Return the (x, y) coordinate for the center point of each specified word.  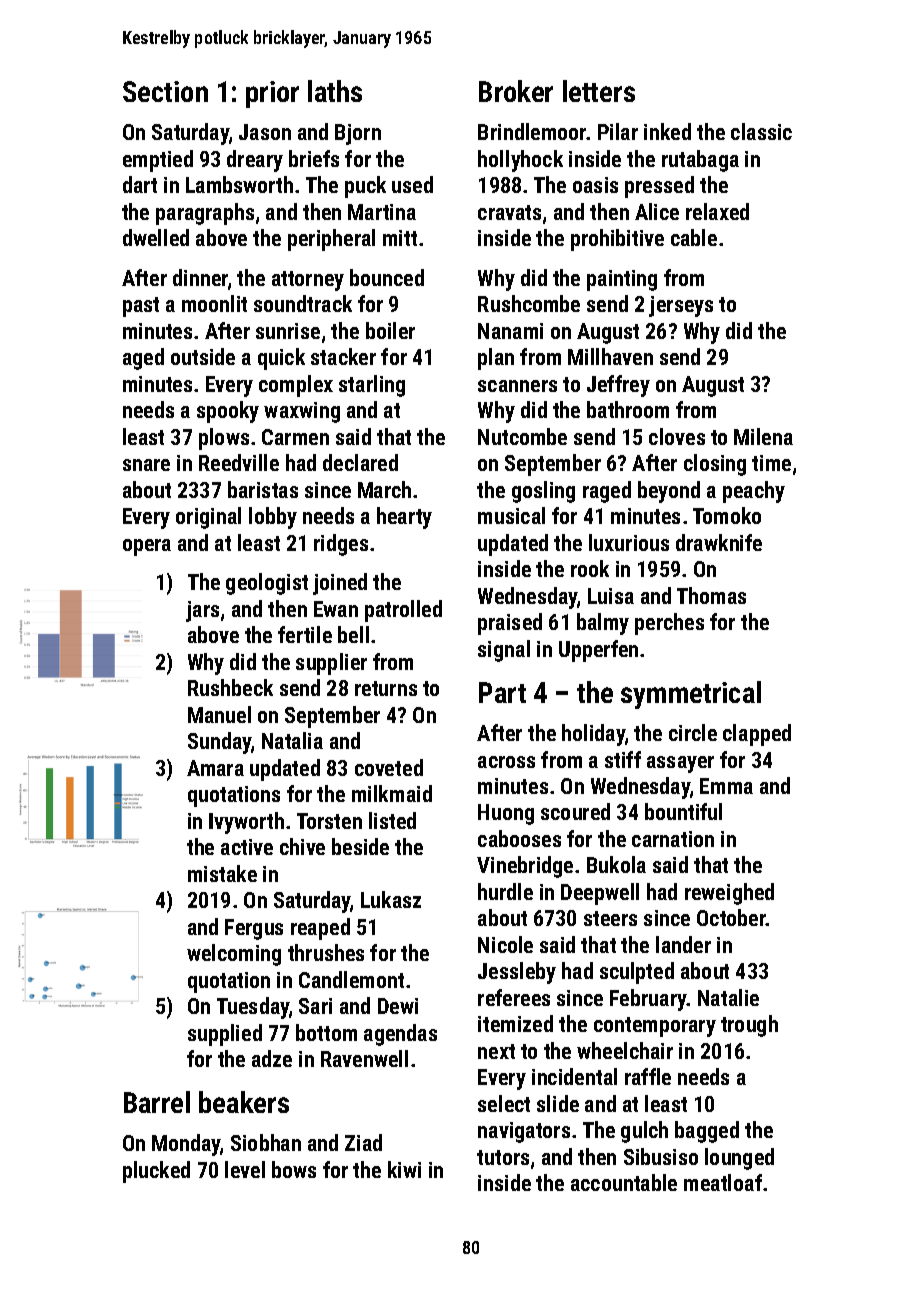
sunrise (288, 331)
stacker (343, 356)
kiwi (404, 1169)
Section (165, 91)
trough (749, 1026)
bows (294, 1169)
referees (514, 997)
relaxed (717, 211)
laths (335, 91)
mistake (222, 873)
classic (761, 131)
